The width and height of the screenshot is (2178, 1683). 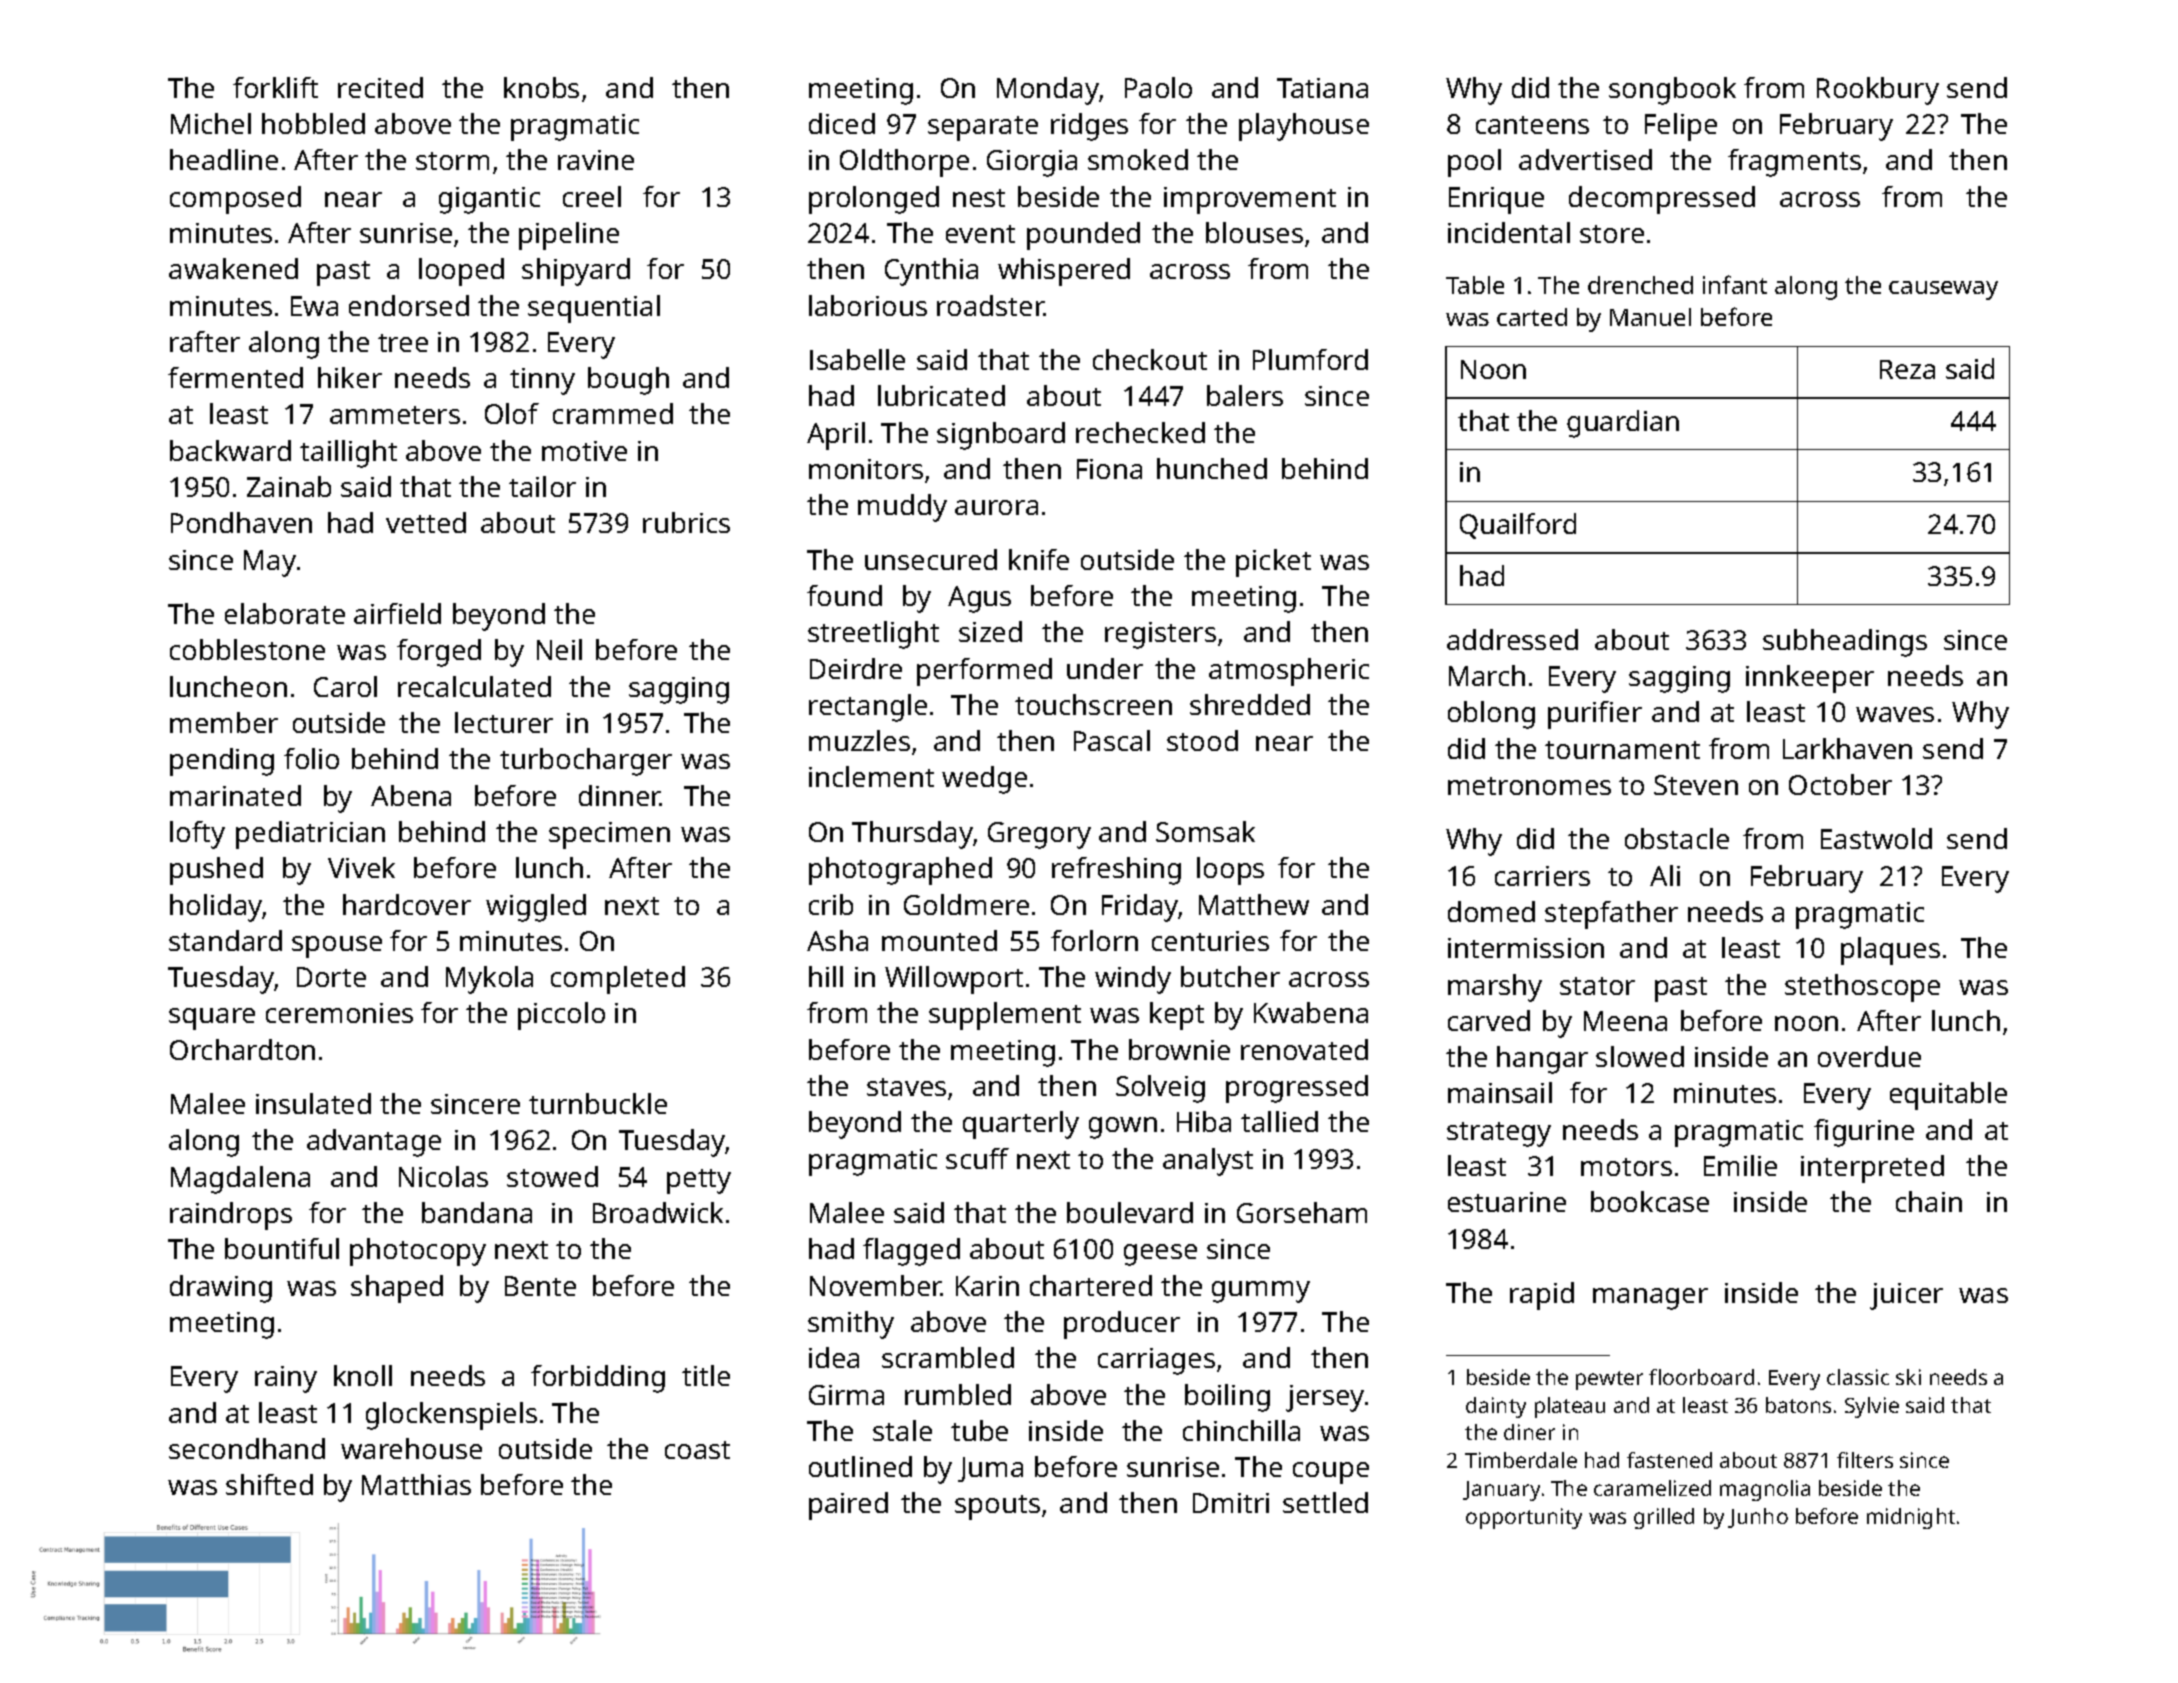 I want to click on pewter, so click(x=1609, y=1380).
